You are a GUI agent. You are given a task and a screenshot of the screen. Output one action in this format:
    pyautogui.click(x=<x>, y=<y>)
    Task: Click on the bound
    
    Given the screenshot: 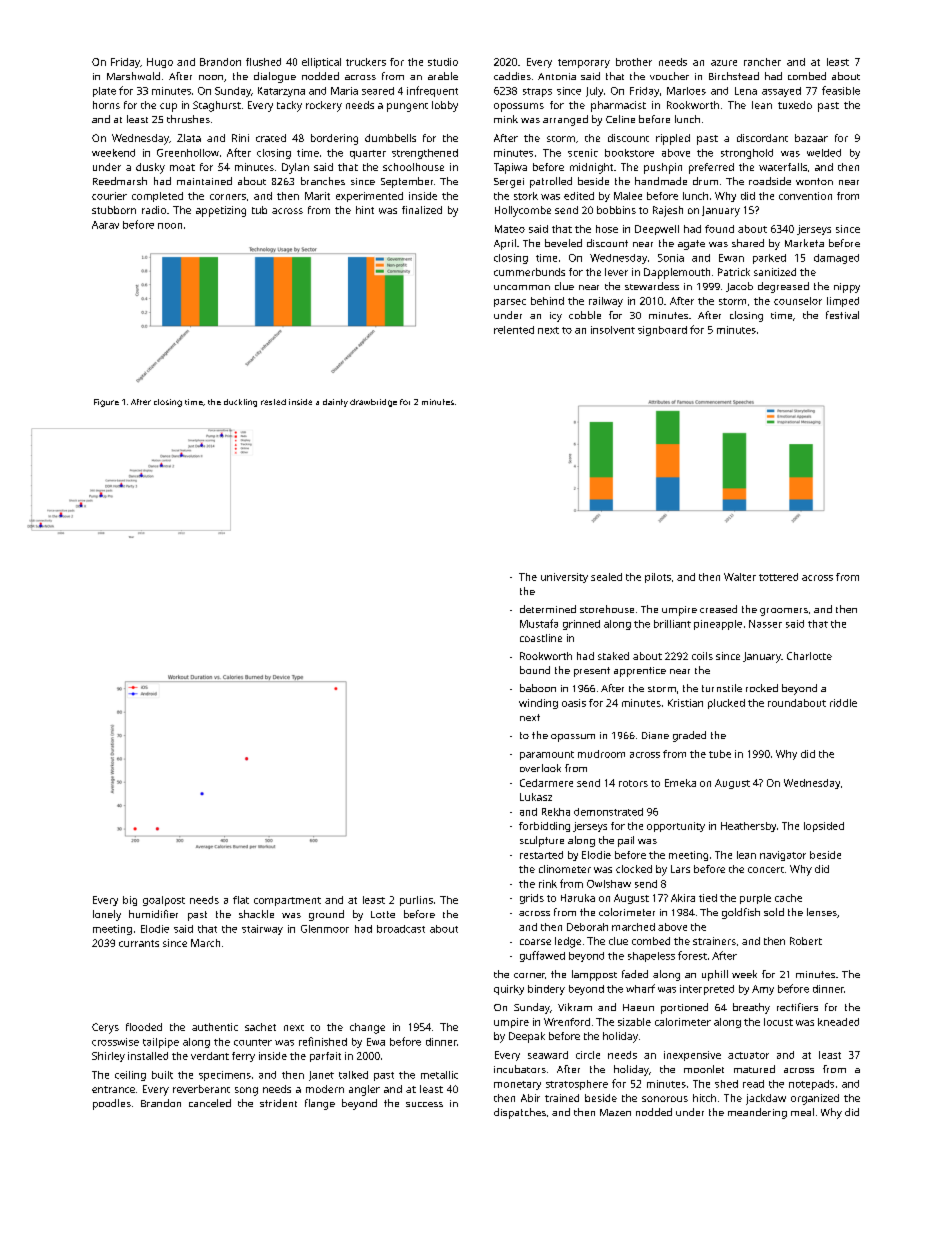 What is the action you would take?
    pyautogui.click(x=535, y=670)
